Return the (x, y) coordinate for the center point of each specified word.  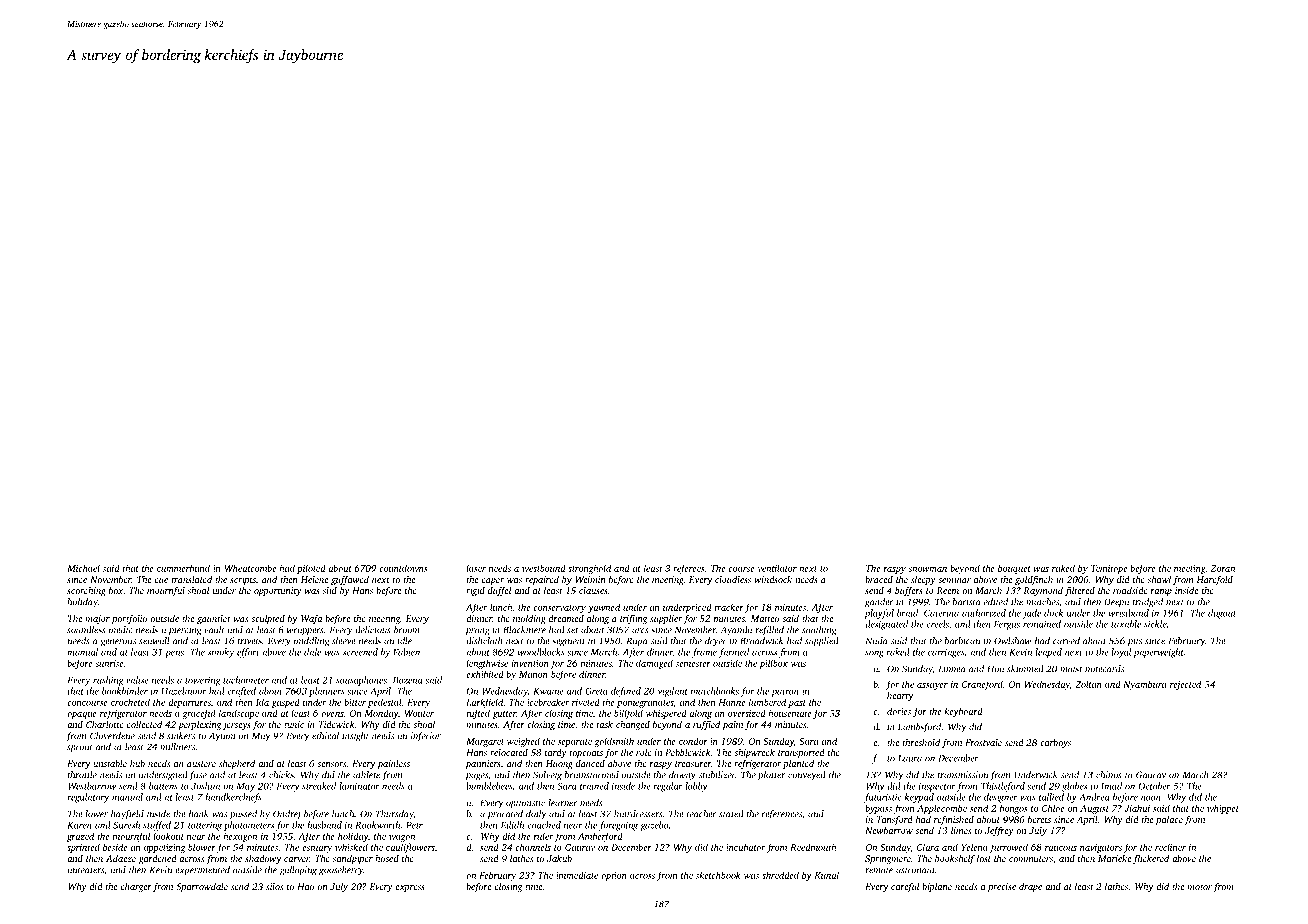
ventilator (777, 568)
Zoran (1222, 568)
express (410, 888)
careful (905, 887)
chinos (1109, 775)
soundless (86, 630)
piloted (311, 569)
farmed (734, 653)
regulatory (88, 798)
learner (562, 803)
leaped (1048, 653)
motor (1199, 887)
